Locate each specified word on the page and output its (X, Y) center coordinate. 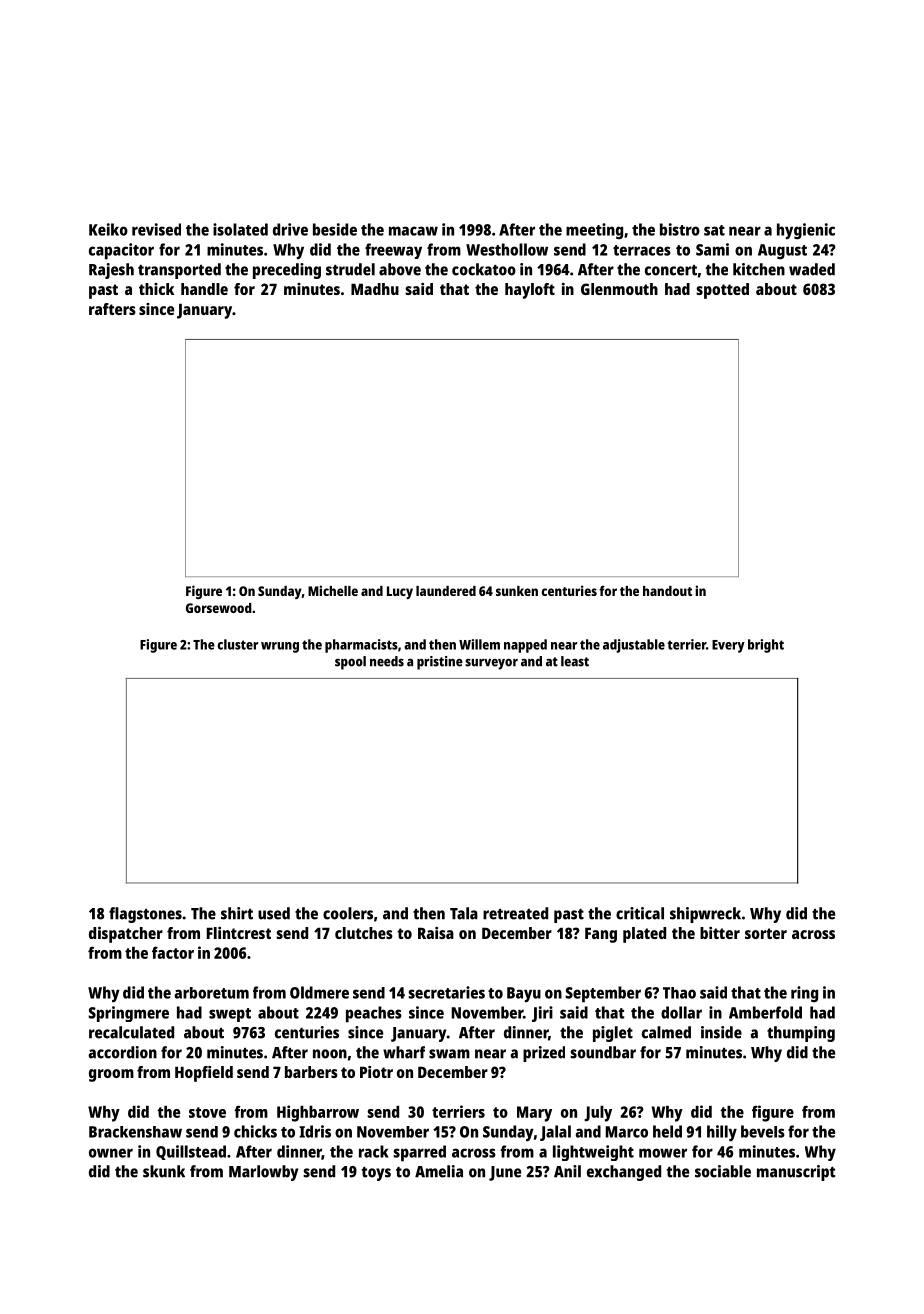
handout (667, 591)
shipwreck (705, 915)
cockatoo (484, 269)
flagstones (145, 915)
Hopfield (204, 1074)
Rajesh (111, 271)
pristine (440, 663)
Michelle (333, 590)
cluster (237, 644)
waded (812, 269)
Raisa (436, 933)
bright (766, 646)
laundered (446, 591)
